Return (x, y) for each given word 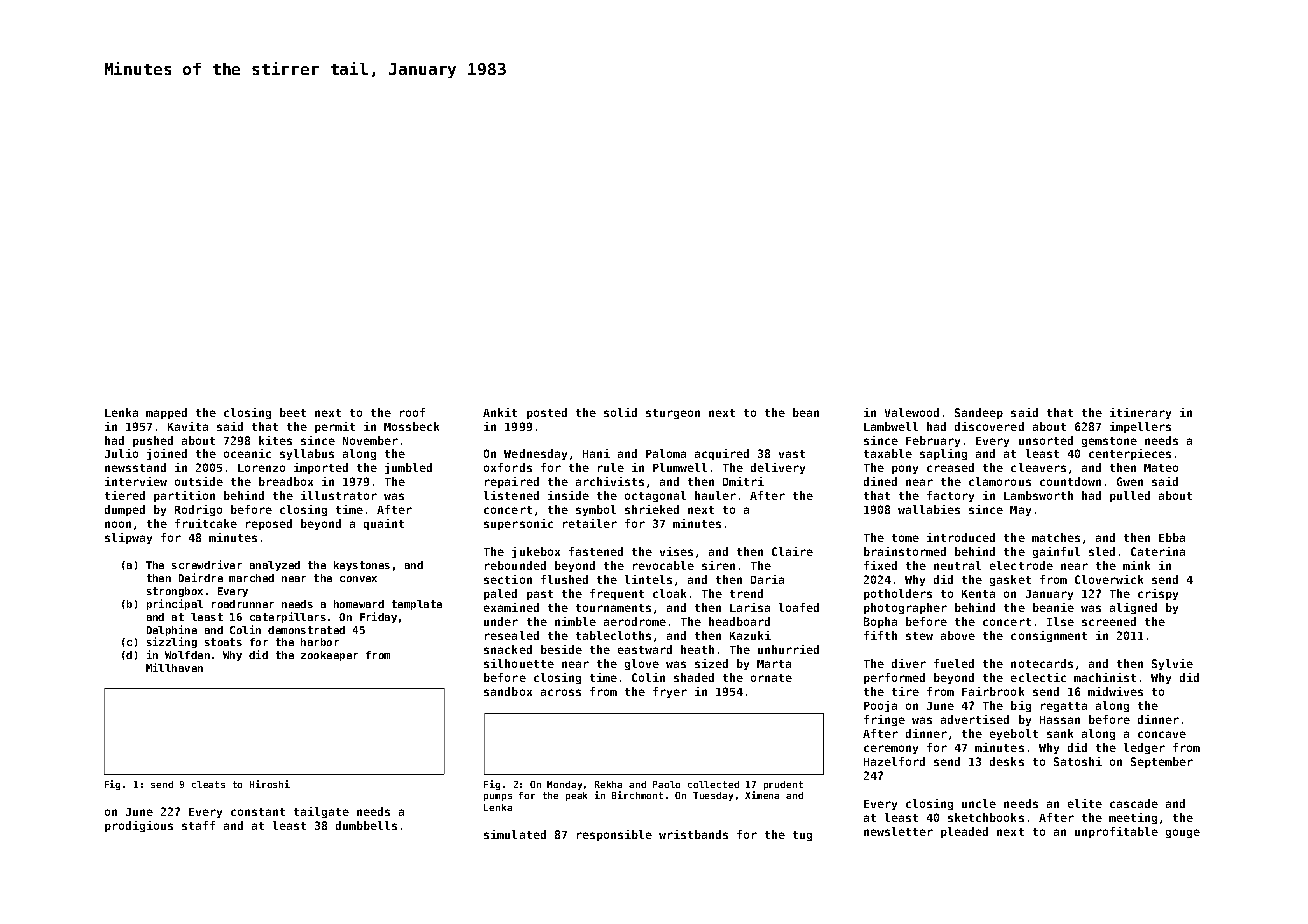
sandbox (508, 691)
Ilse (1060, 621)
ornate (771, 678)
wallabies (929, 509)
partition (184, 496)
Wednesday (535, 454)
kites (275, 440)
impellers (1140, 427)
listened (511, 495)
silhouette (519, 663)
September (1162, 762)
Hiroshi (270, 784)
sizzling (172, 642)
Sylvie (1172, 664)
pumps (498, 797)
